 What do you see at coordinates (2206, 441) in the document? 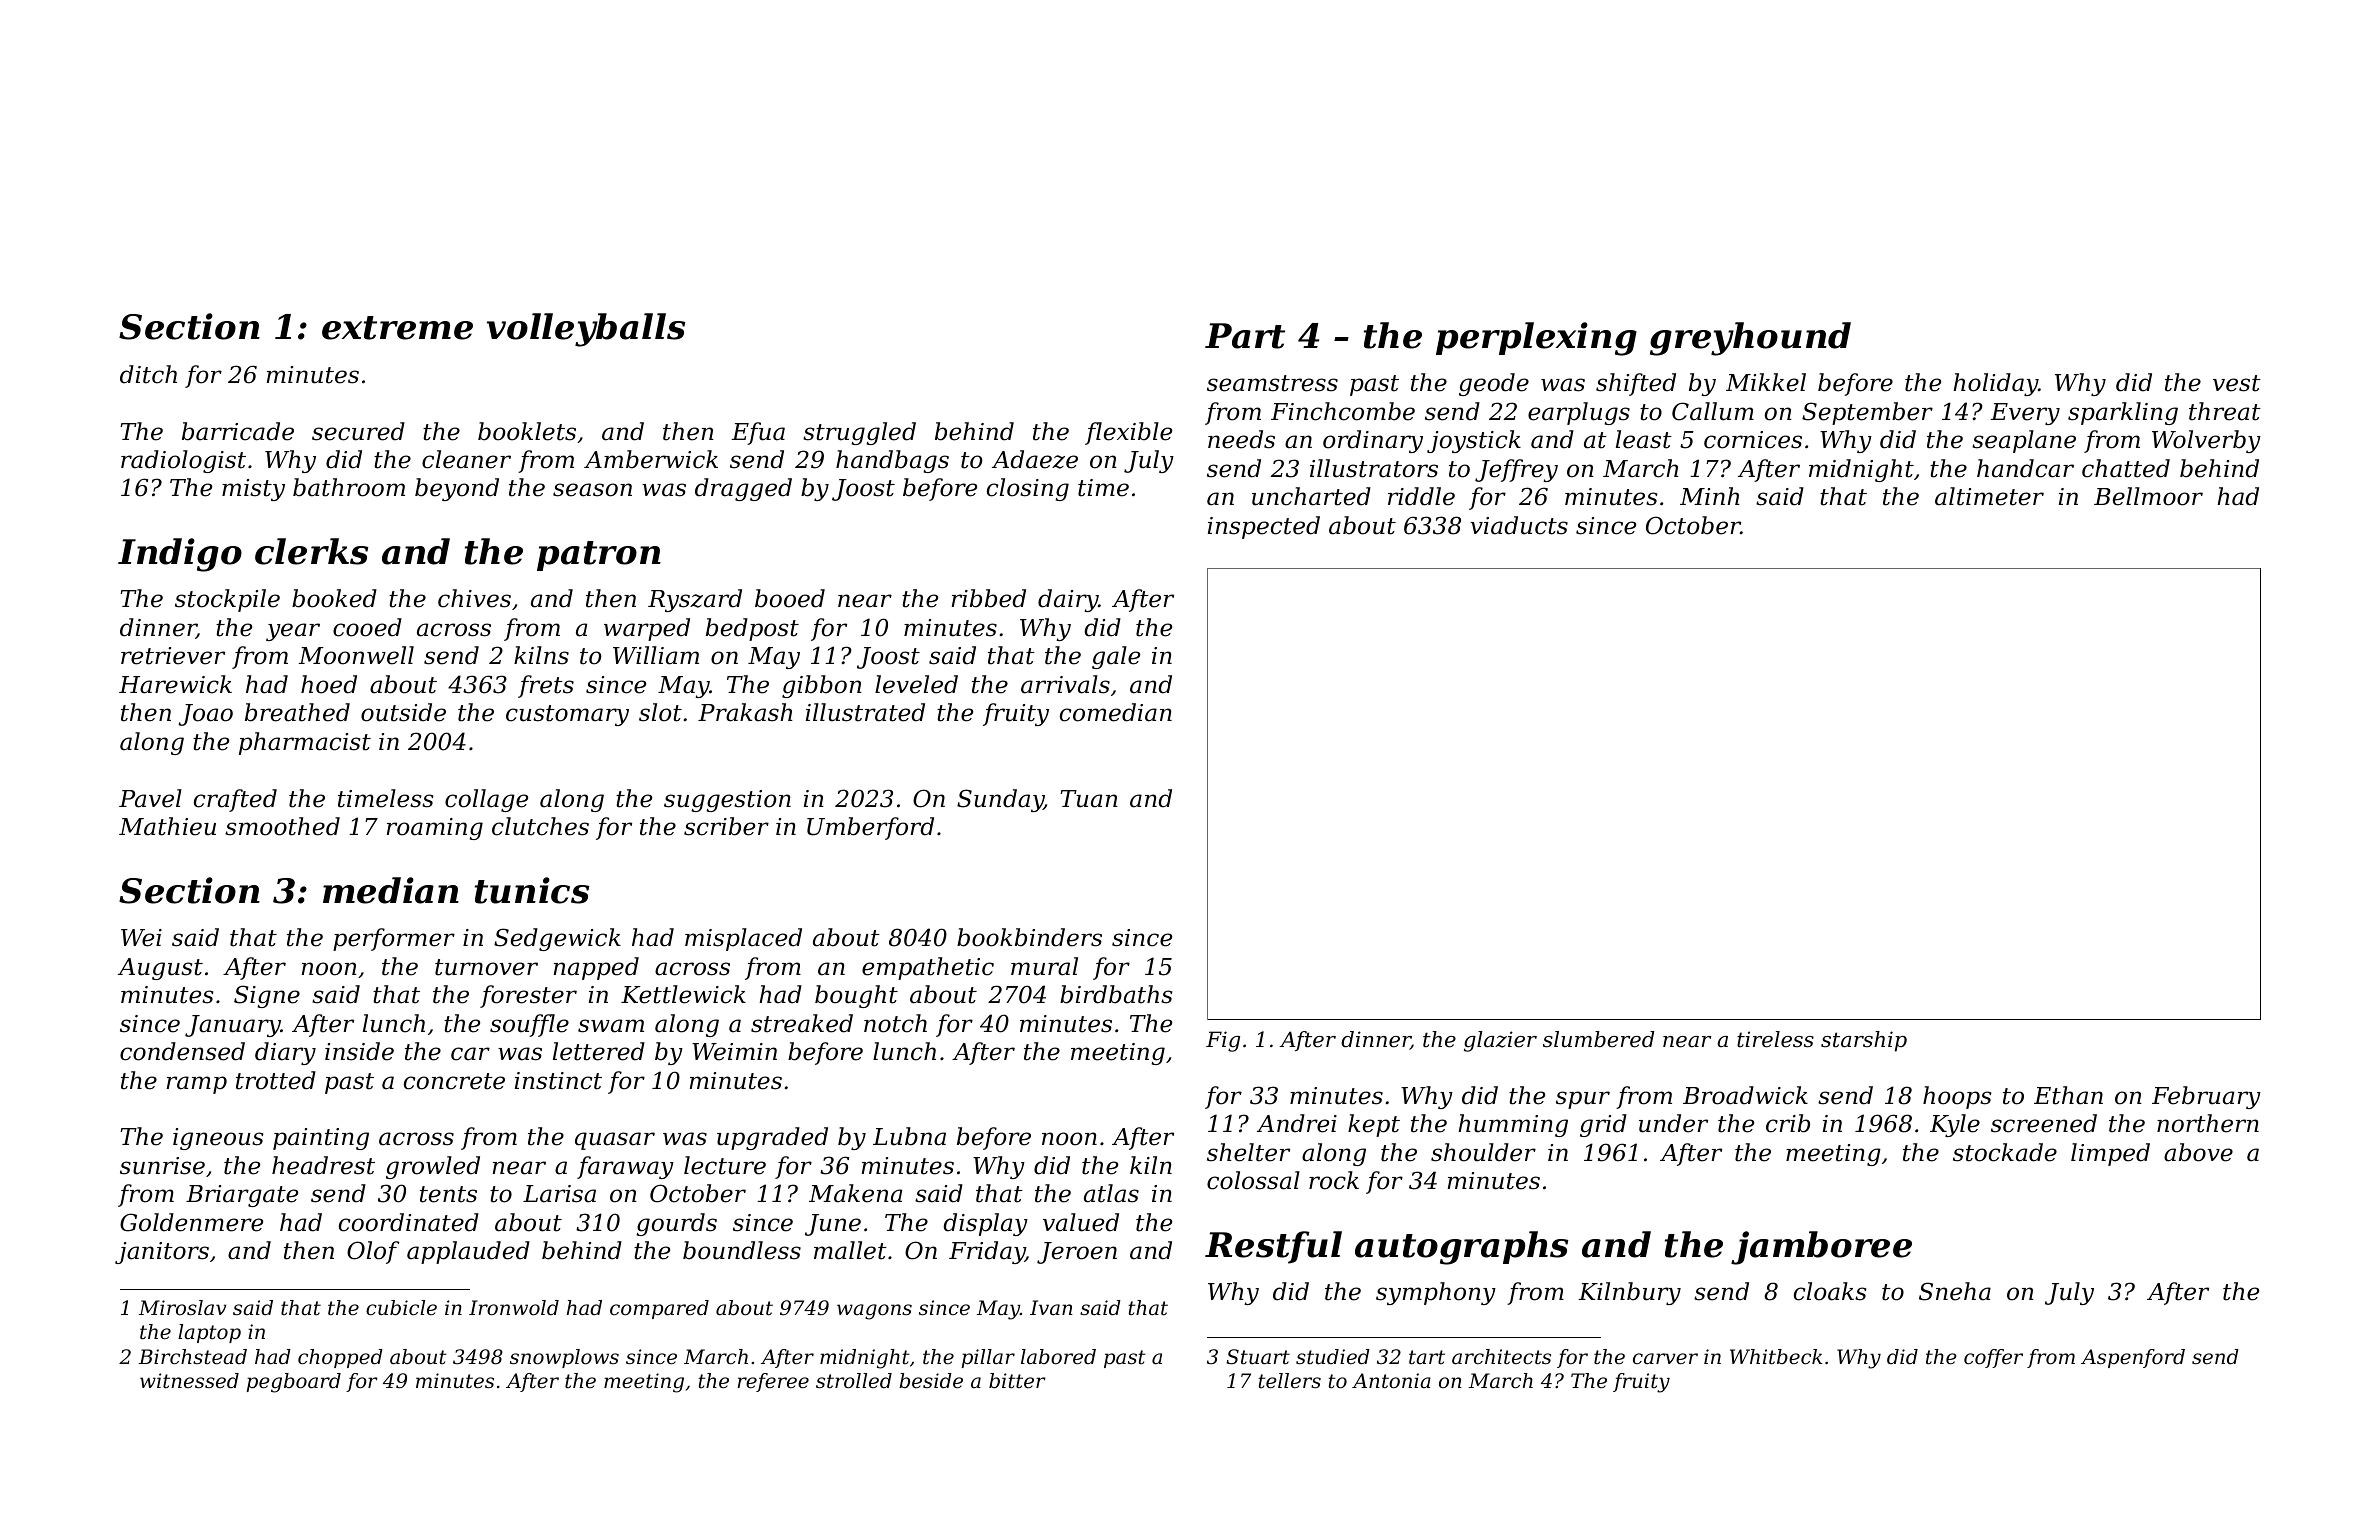
I see `Wolverby` at bounding box center [2206, 441].
